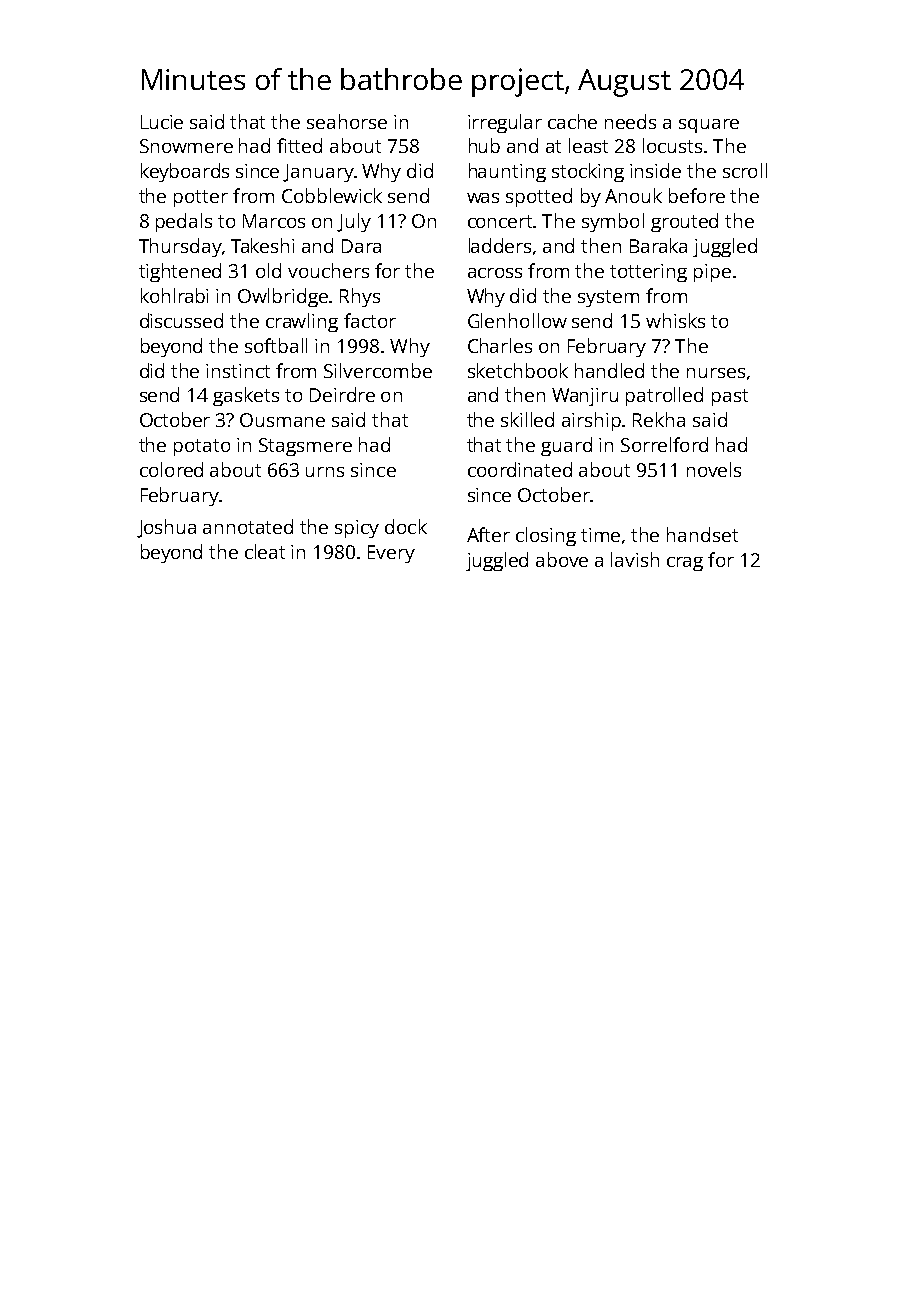 The height and width of the screenshot is (1316, 908). I want to click on ladders, so click(500, 245).
